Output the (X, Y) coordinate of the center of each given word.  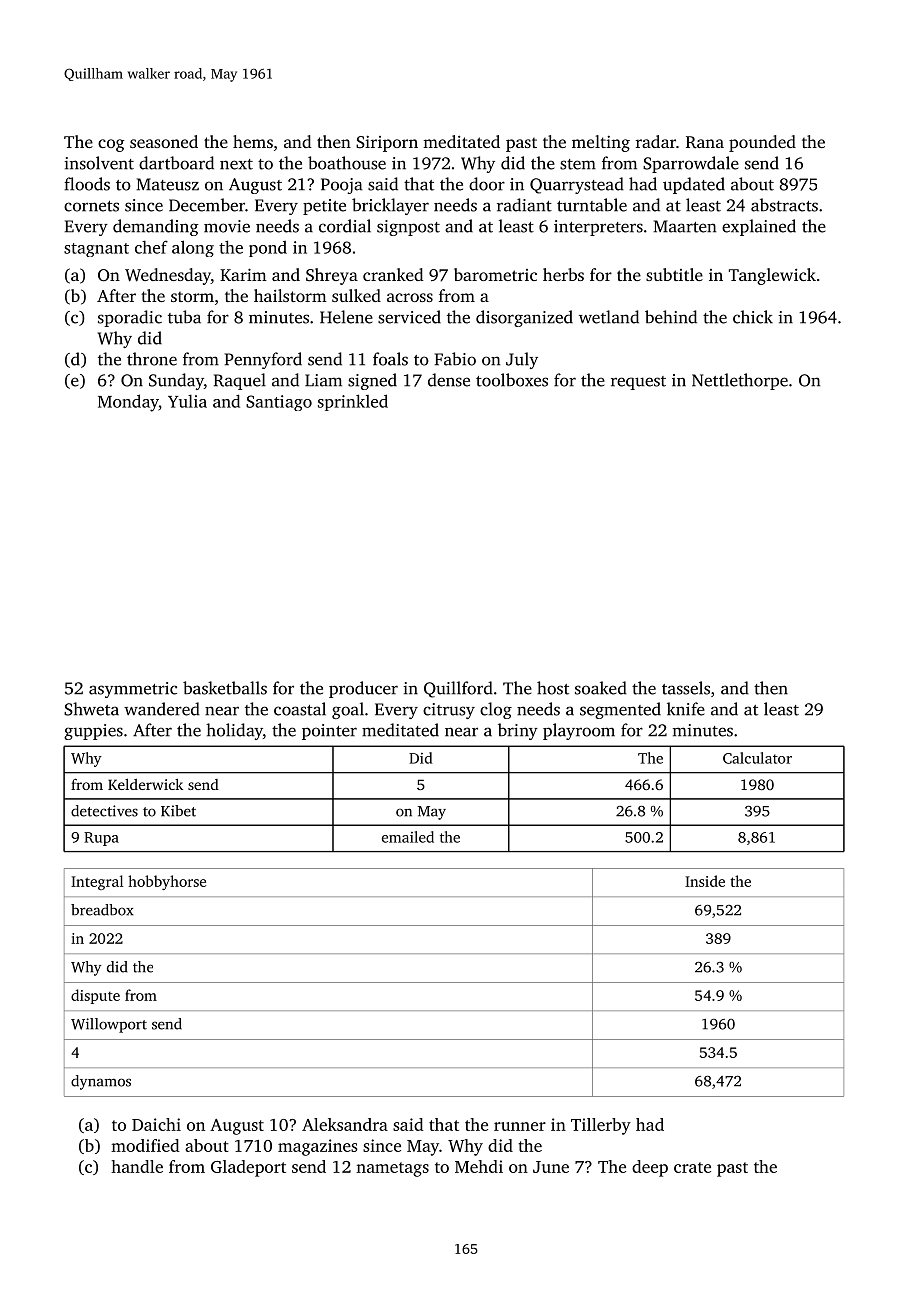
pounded (762, 143)
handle (137, 1166)
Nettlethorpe (740, 381)
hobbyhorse (167, 882)
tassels (686, 688)
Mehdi (479, 1166)
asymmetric (133, 690)
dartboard (176, 163)
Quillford (458, 689)
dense (449, 380)
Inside (705, 881)
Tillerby (601, 1126)
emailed (408, 837)
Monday (128, 403)
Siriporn (387, 144)
